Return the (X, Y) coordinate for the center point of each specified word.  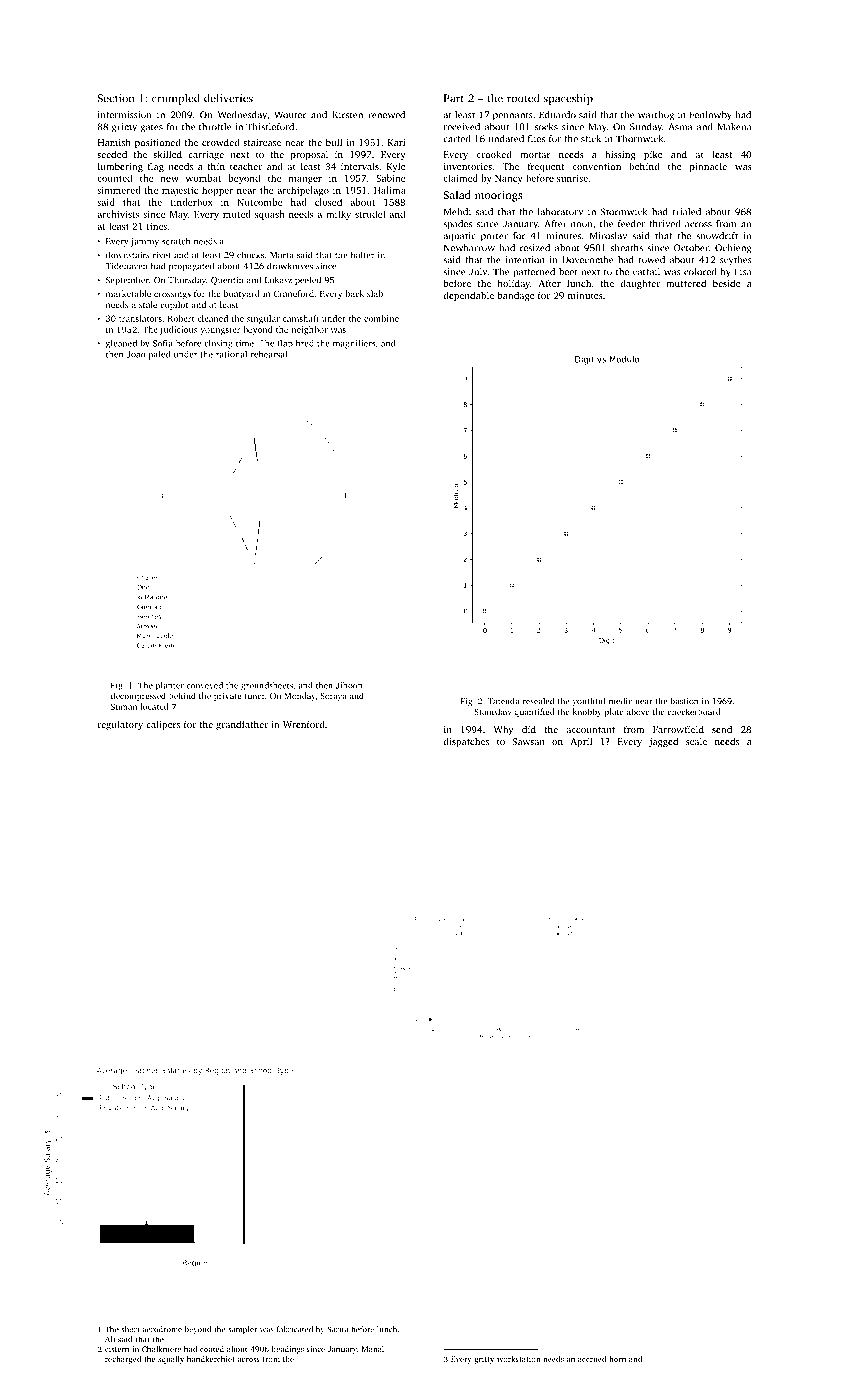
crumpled (176, 99)
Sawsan (528, 741)
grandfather (242, 725)
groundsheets (267, 686)
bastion (684, 701)
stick (591, 139)
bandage (516, 296)
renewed (386, 115)
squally (171, 1360)
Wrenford (304, 724)
